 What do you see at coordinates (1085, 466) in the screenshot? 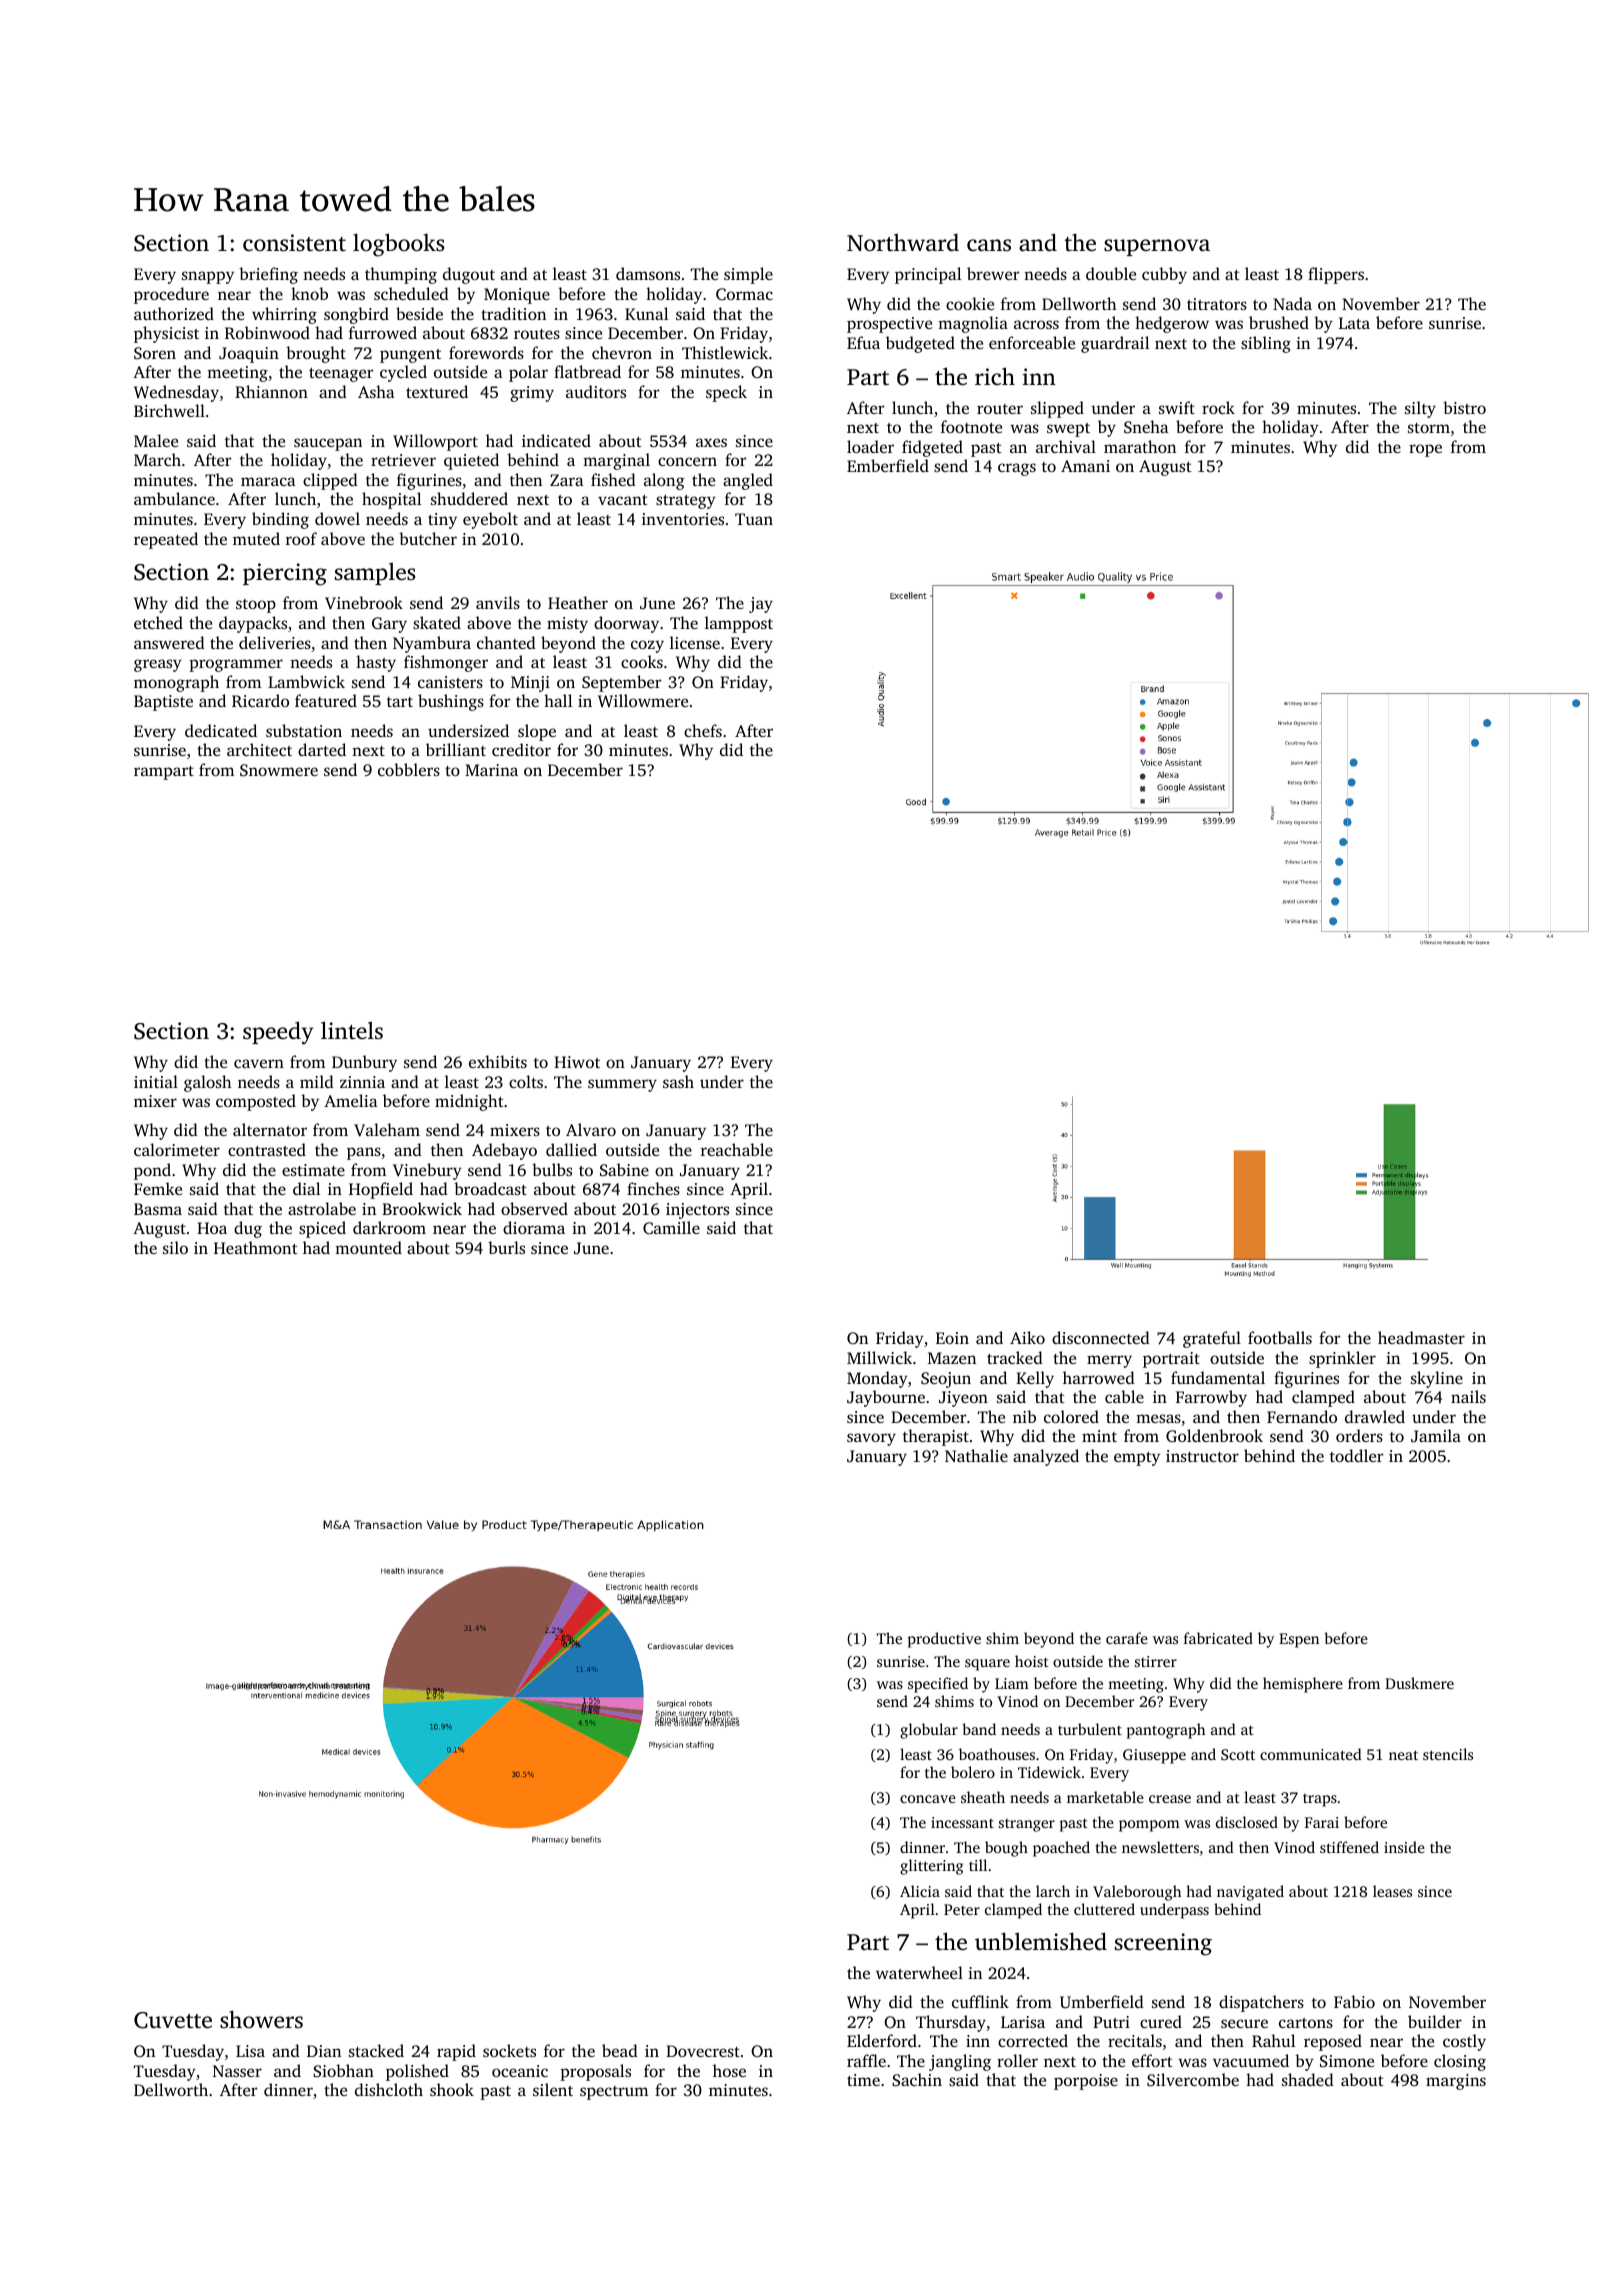
I see `Amani` at bounding box center [1085, 466].
